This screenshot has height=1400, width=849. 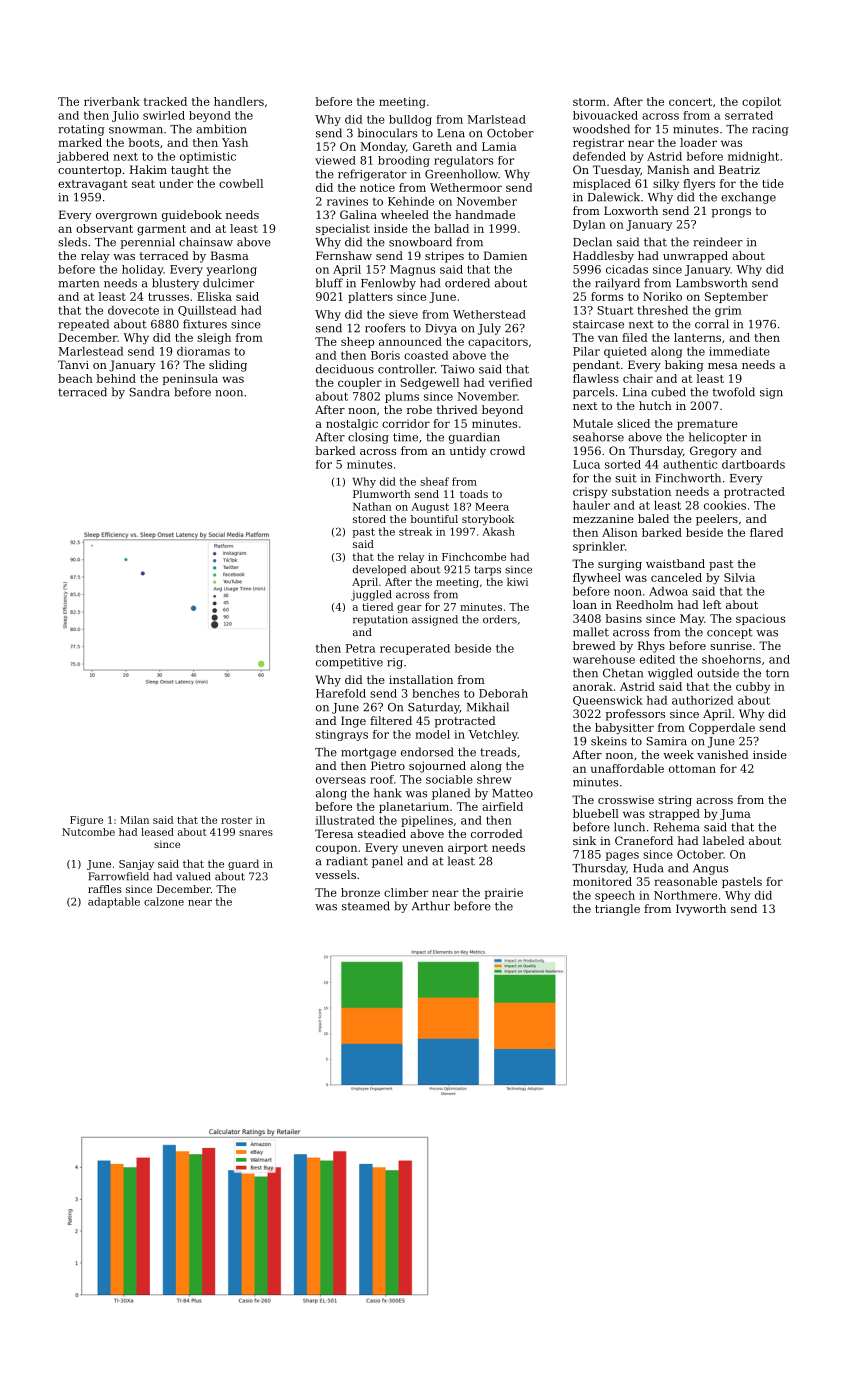 I want to click on steamed, so click(x=366, y=906).
